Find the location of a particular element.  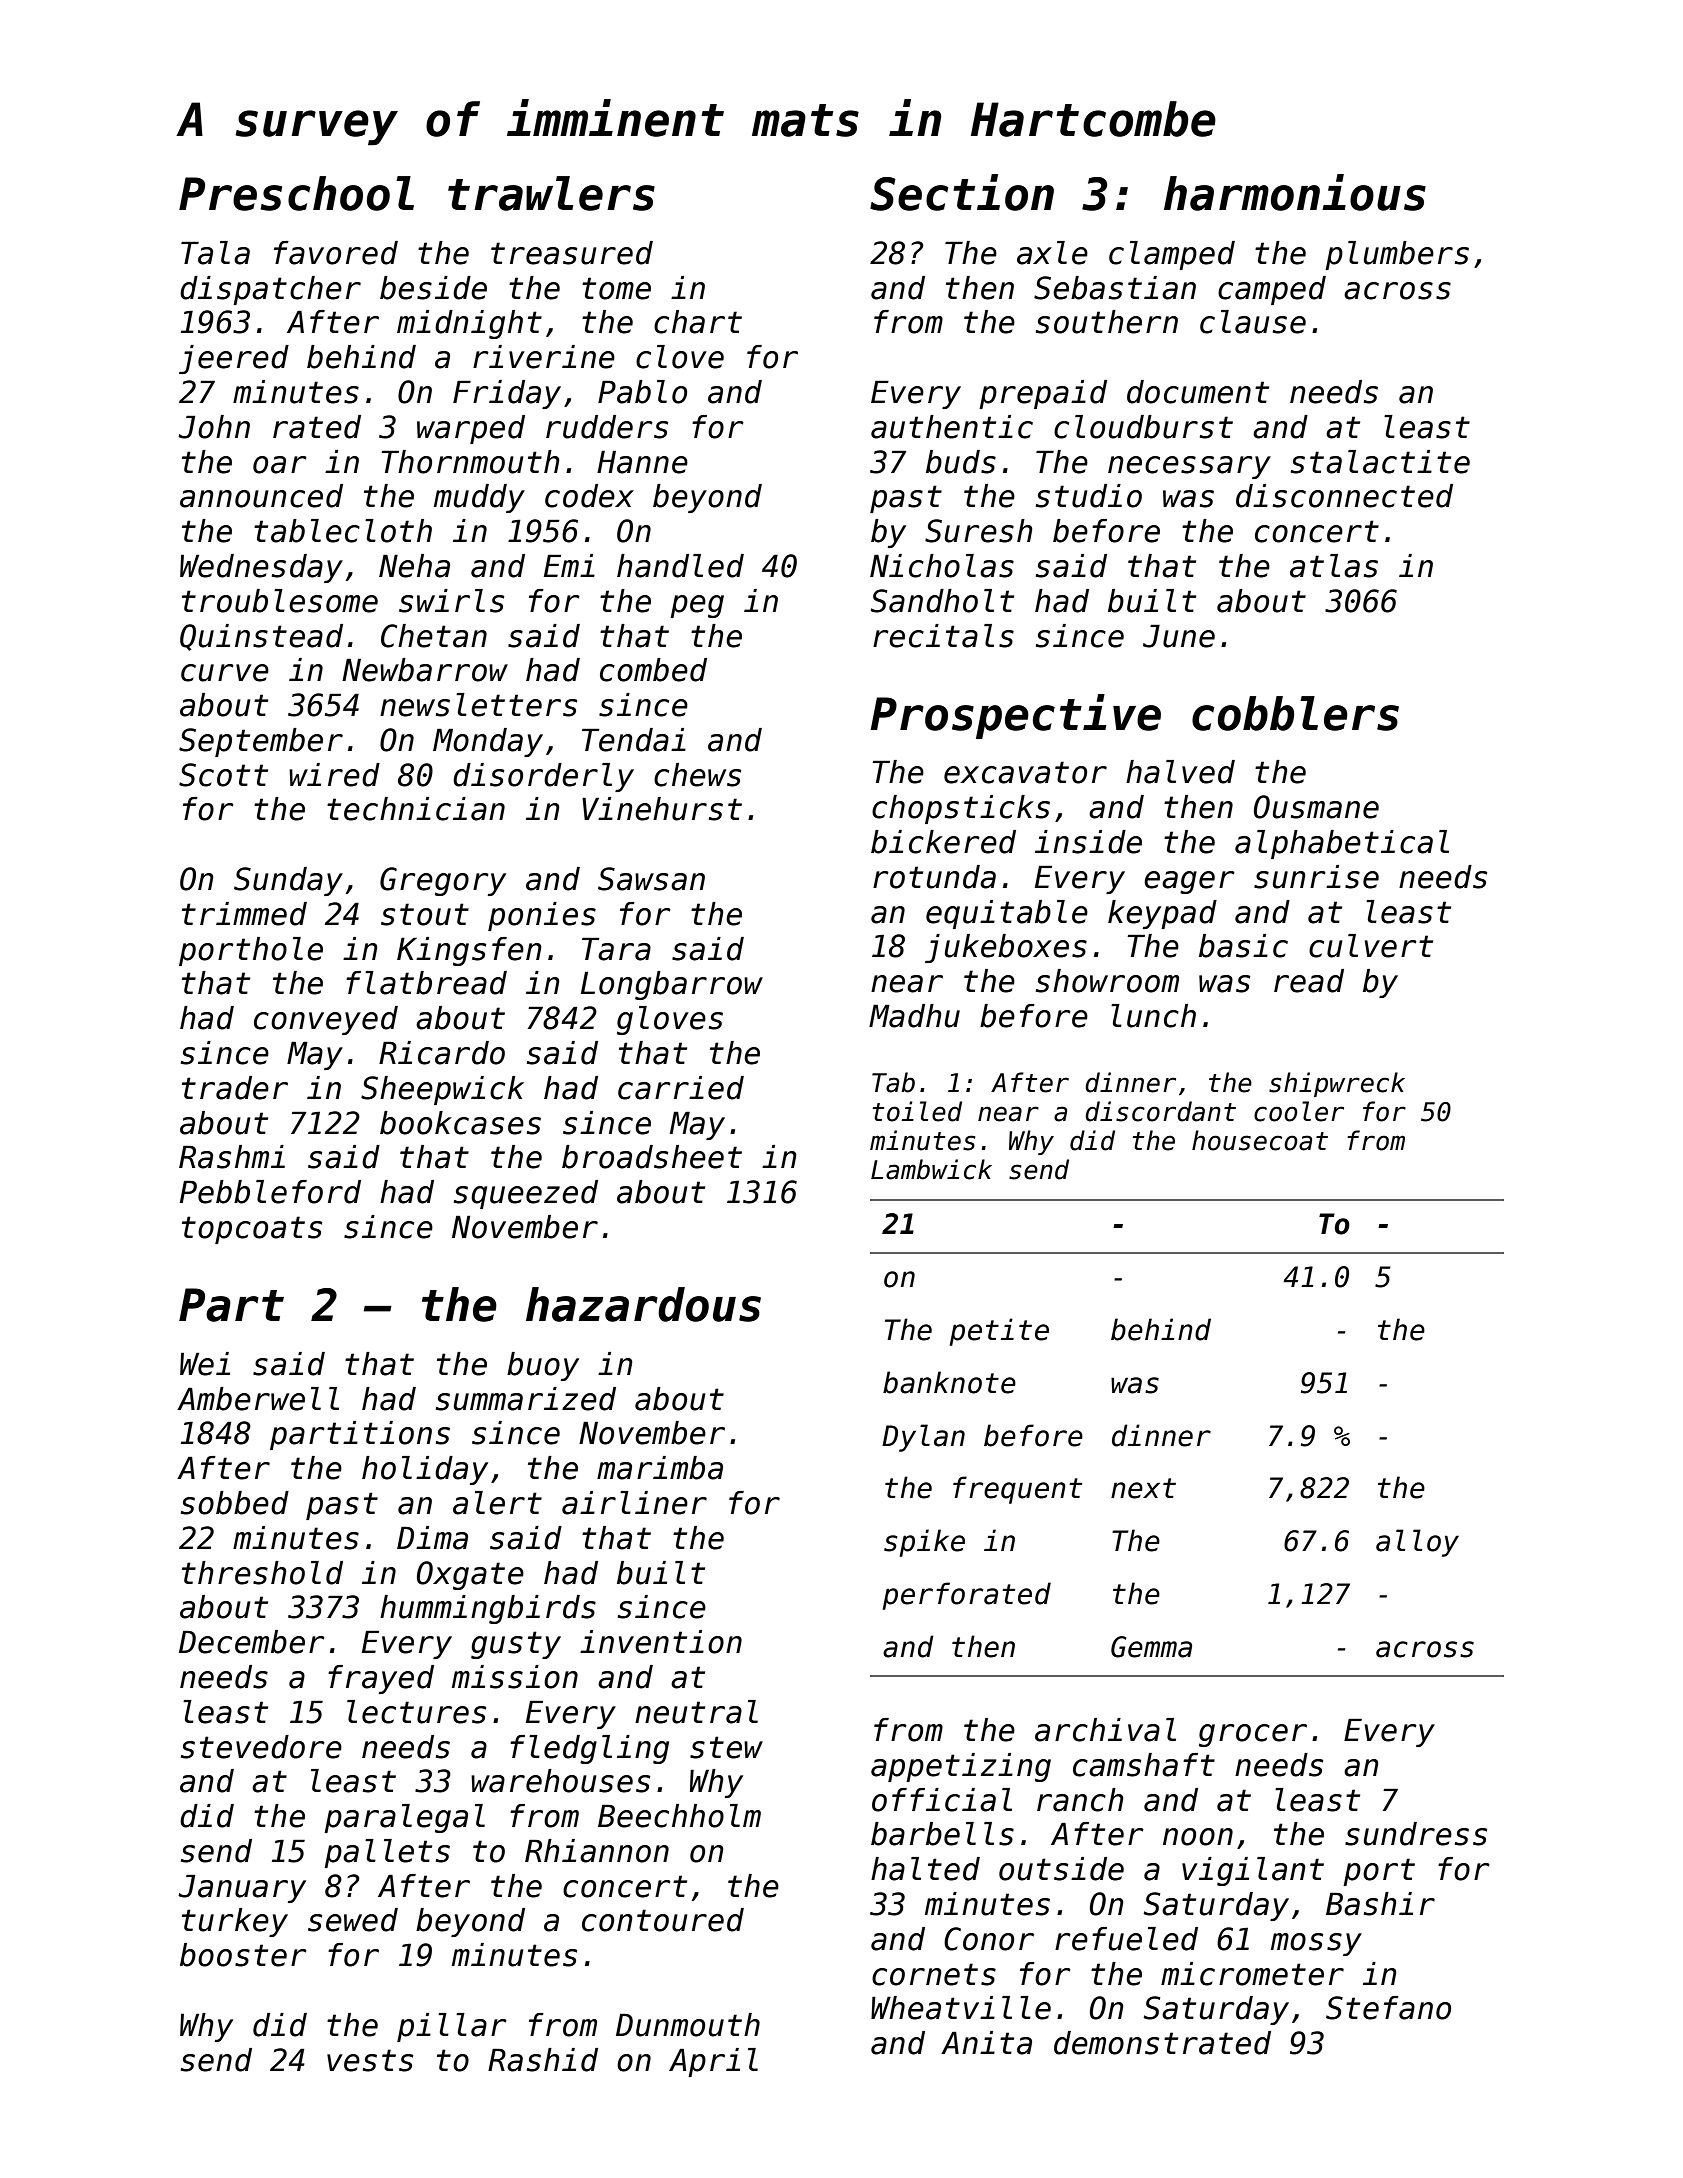

turkey is located at coordinates (235, 1922).
